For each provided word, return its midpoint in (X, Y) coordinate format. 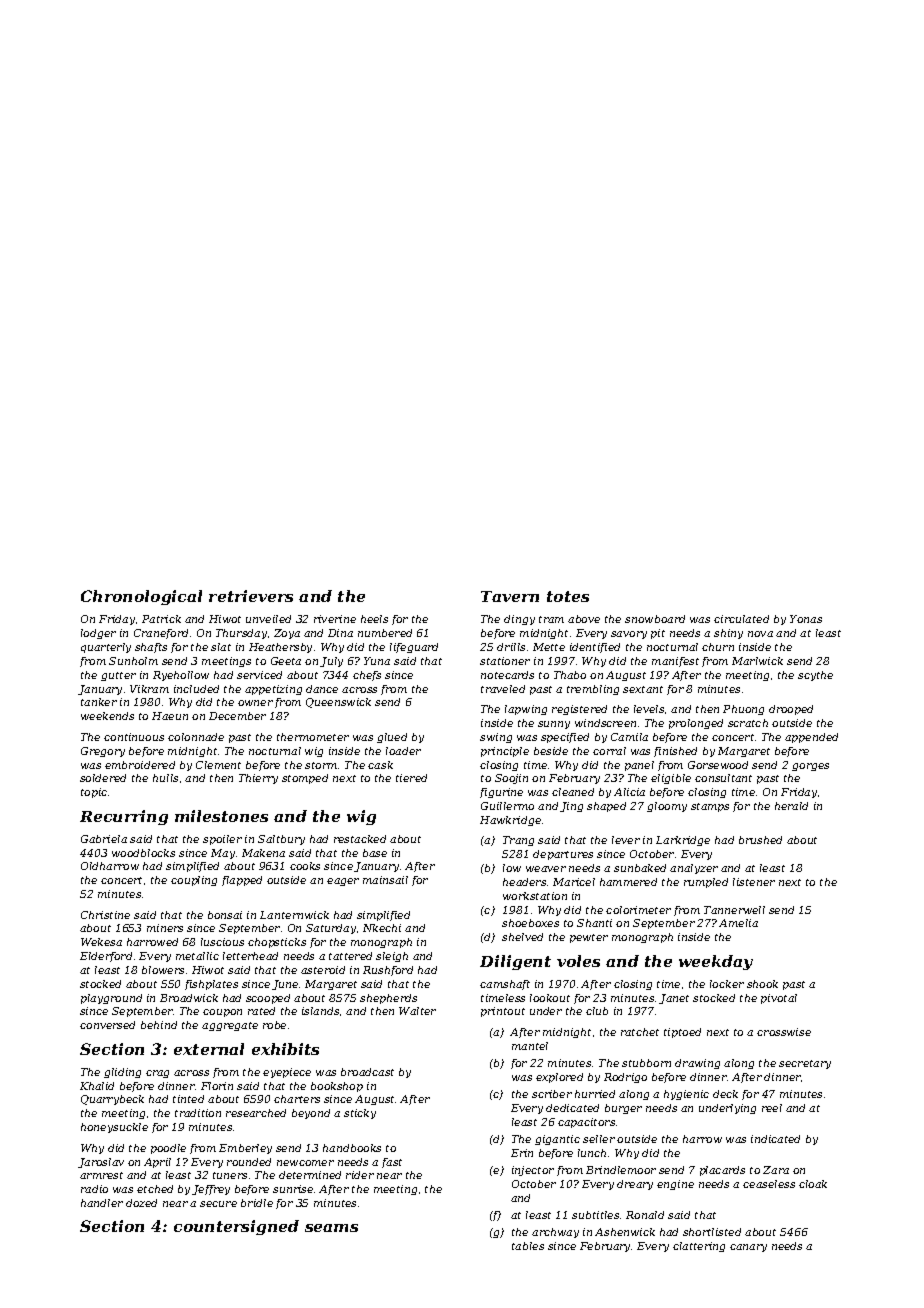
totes (568, 596)
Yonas (806, 619)
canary (748, 1248)
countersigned (236, 1227)
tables (528, 1246)
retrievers (251, 596)
